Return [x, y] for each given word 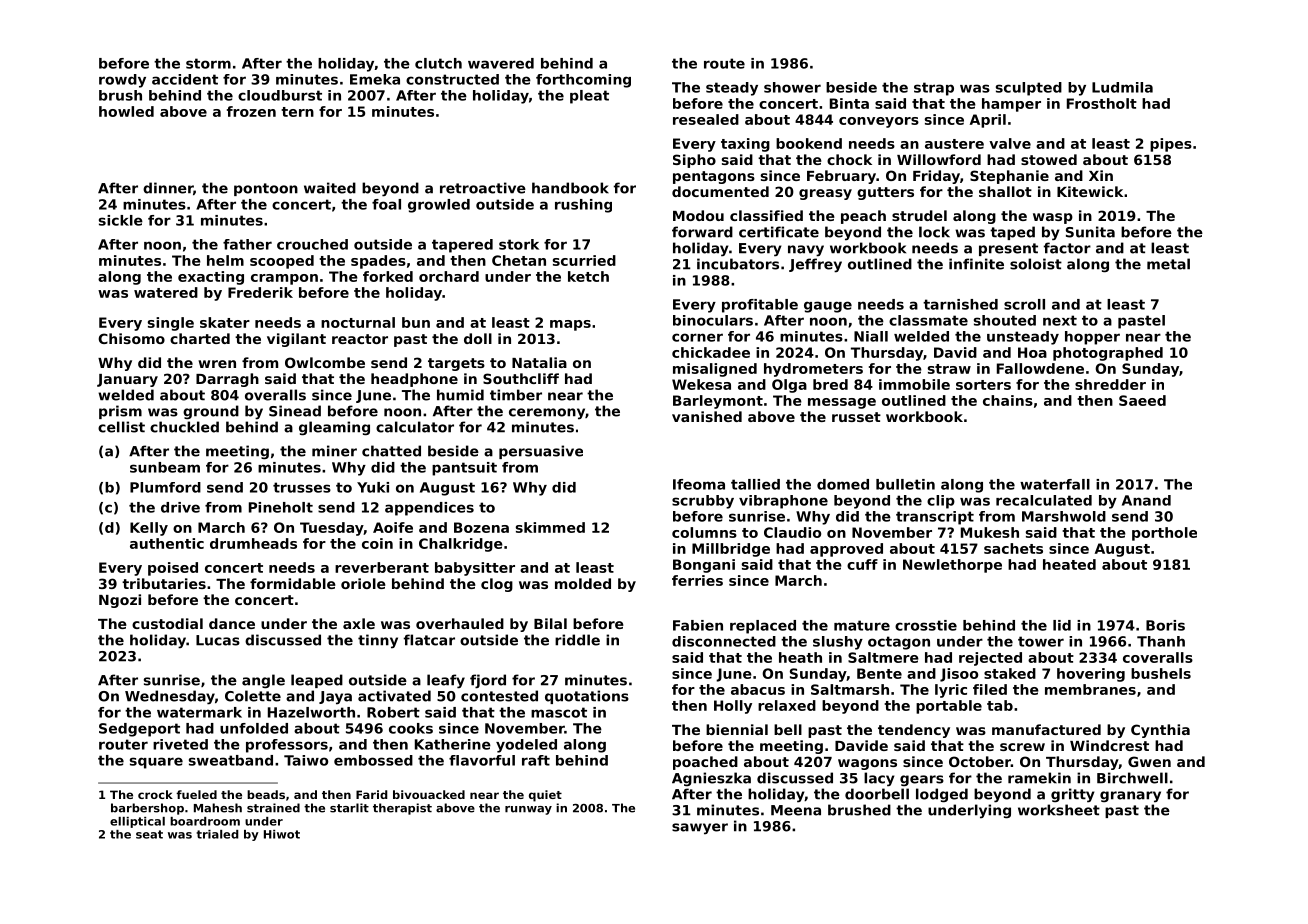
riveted [180, 744]
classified [766, 215]
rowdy [122, 81]
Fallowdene [1040, 368]
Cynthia [1160, 731]
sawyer [700, 829]
